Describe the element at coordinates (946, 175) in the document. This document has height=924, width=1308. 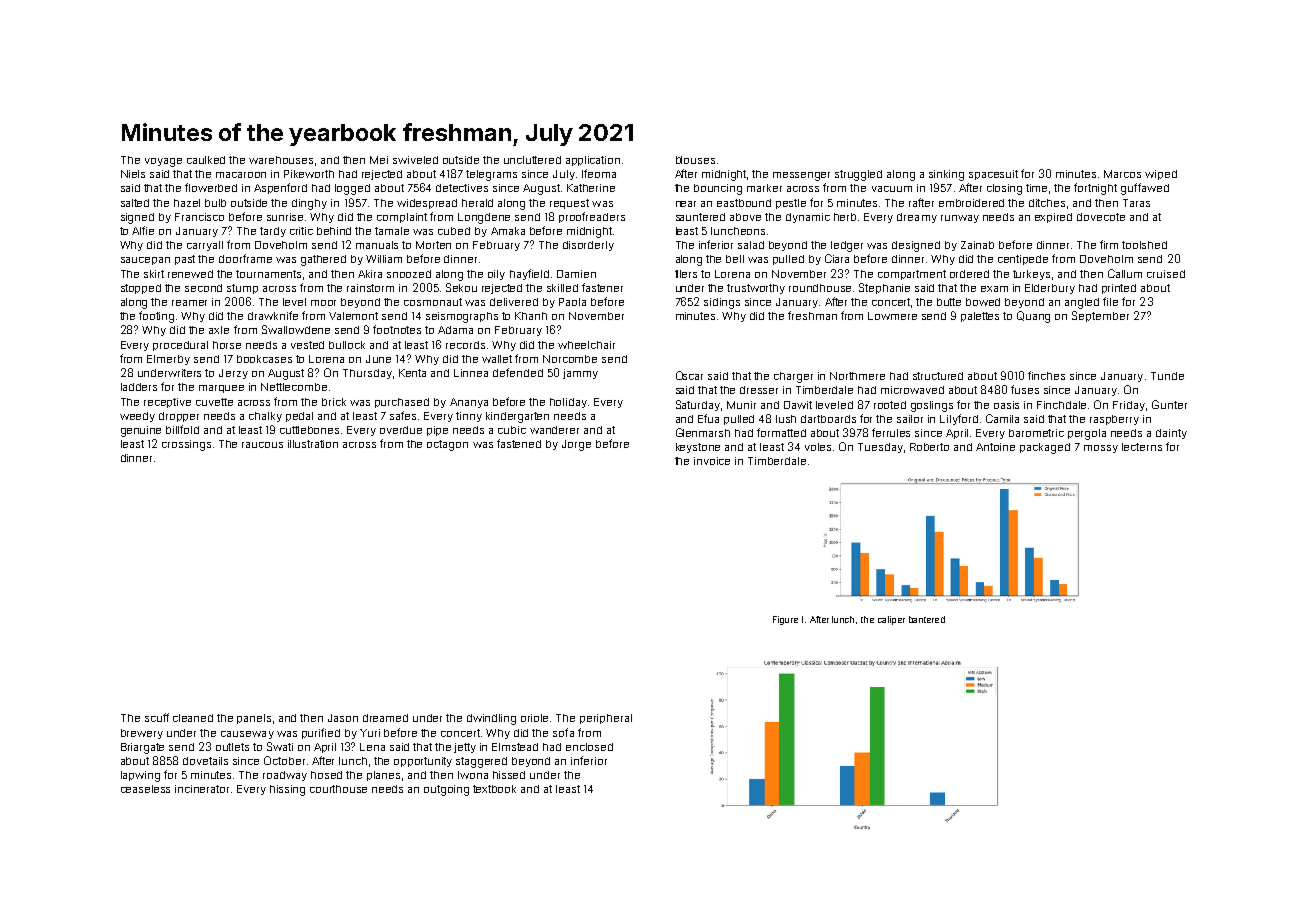
I see `sinking` at that location.
